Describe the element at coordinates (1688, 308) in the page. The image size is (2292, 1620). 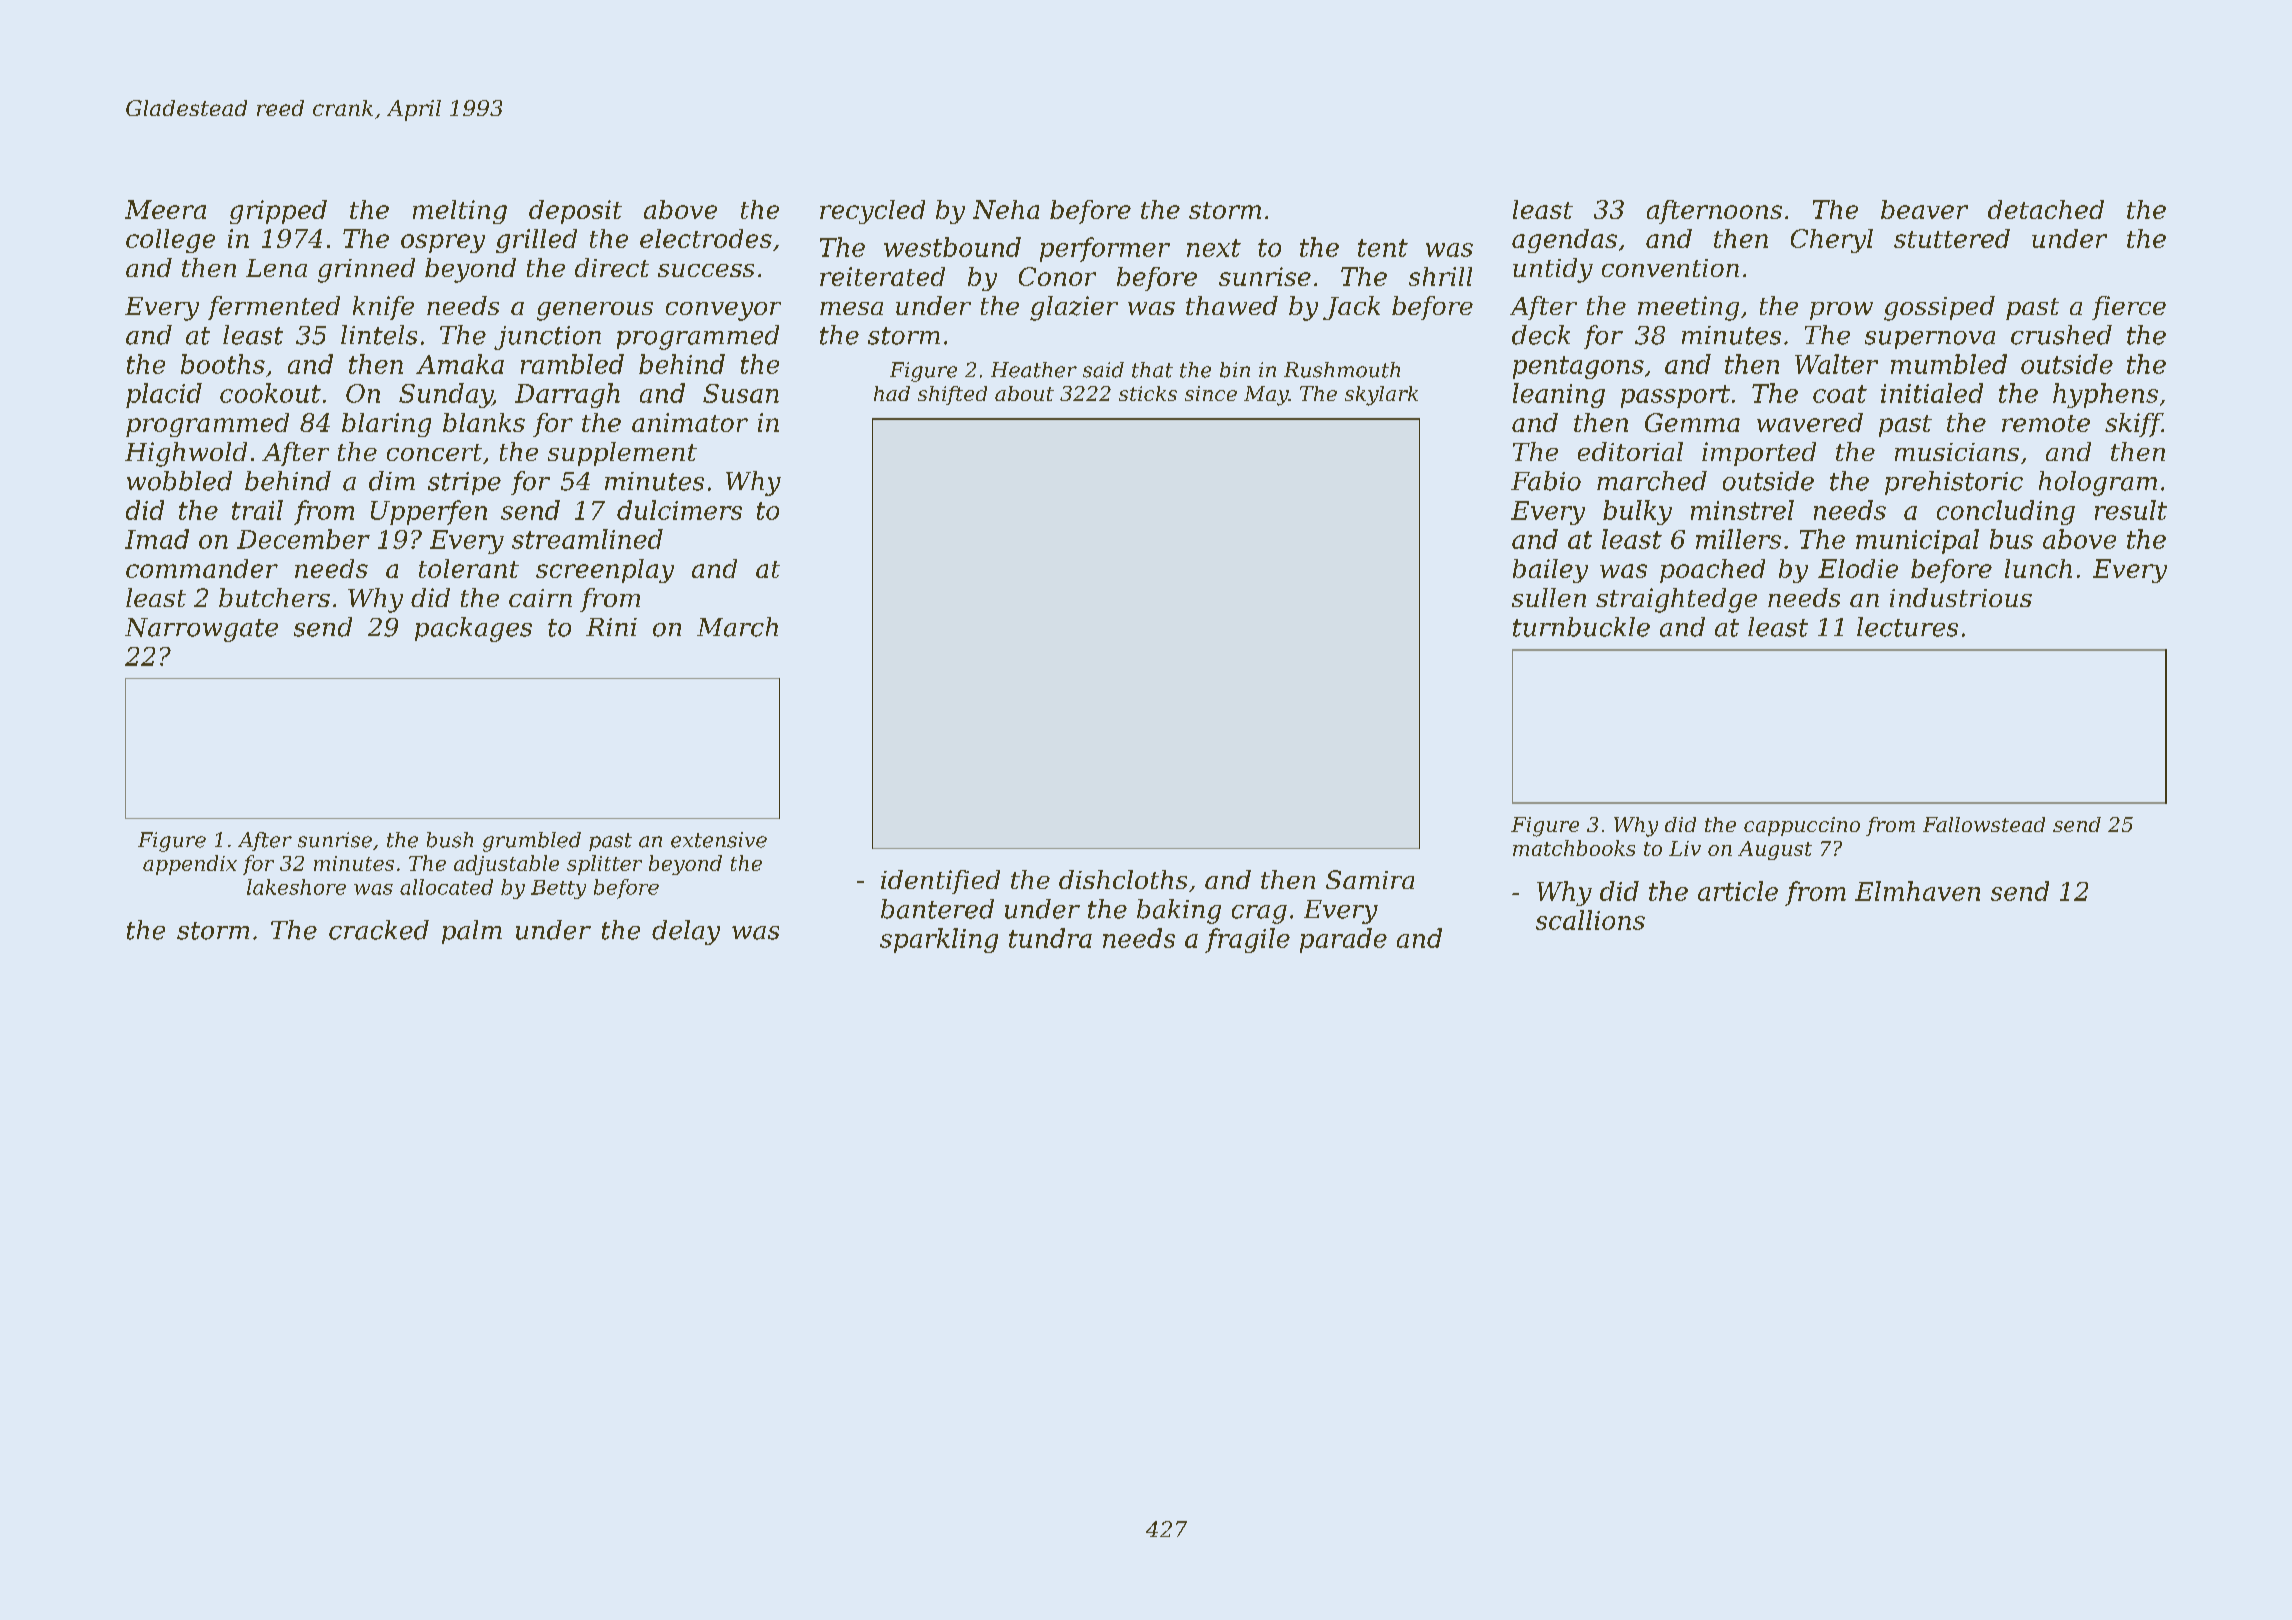
I see `meeting` at that location.
